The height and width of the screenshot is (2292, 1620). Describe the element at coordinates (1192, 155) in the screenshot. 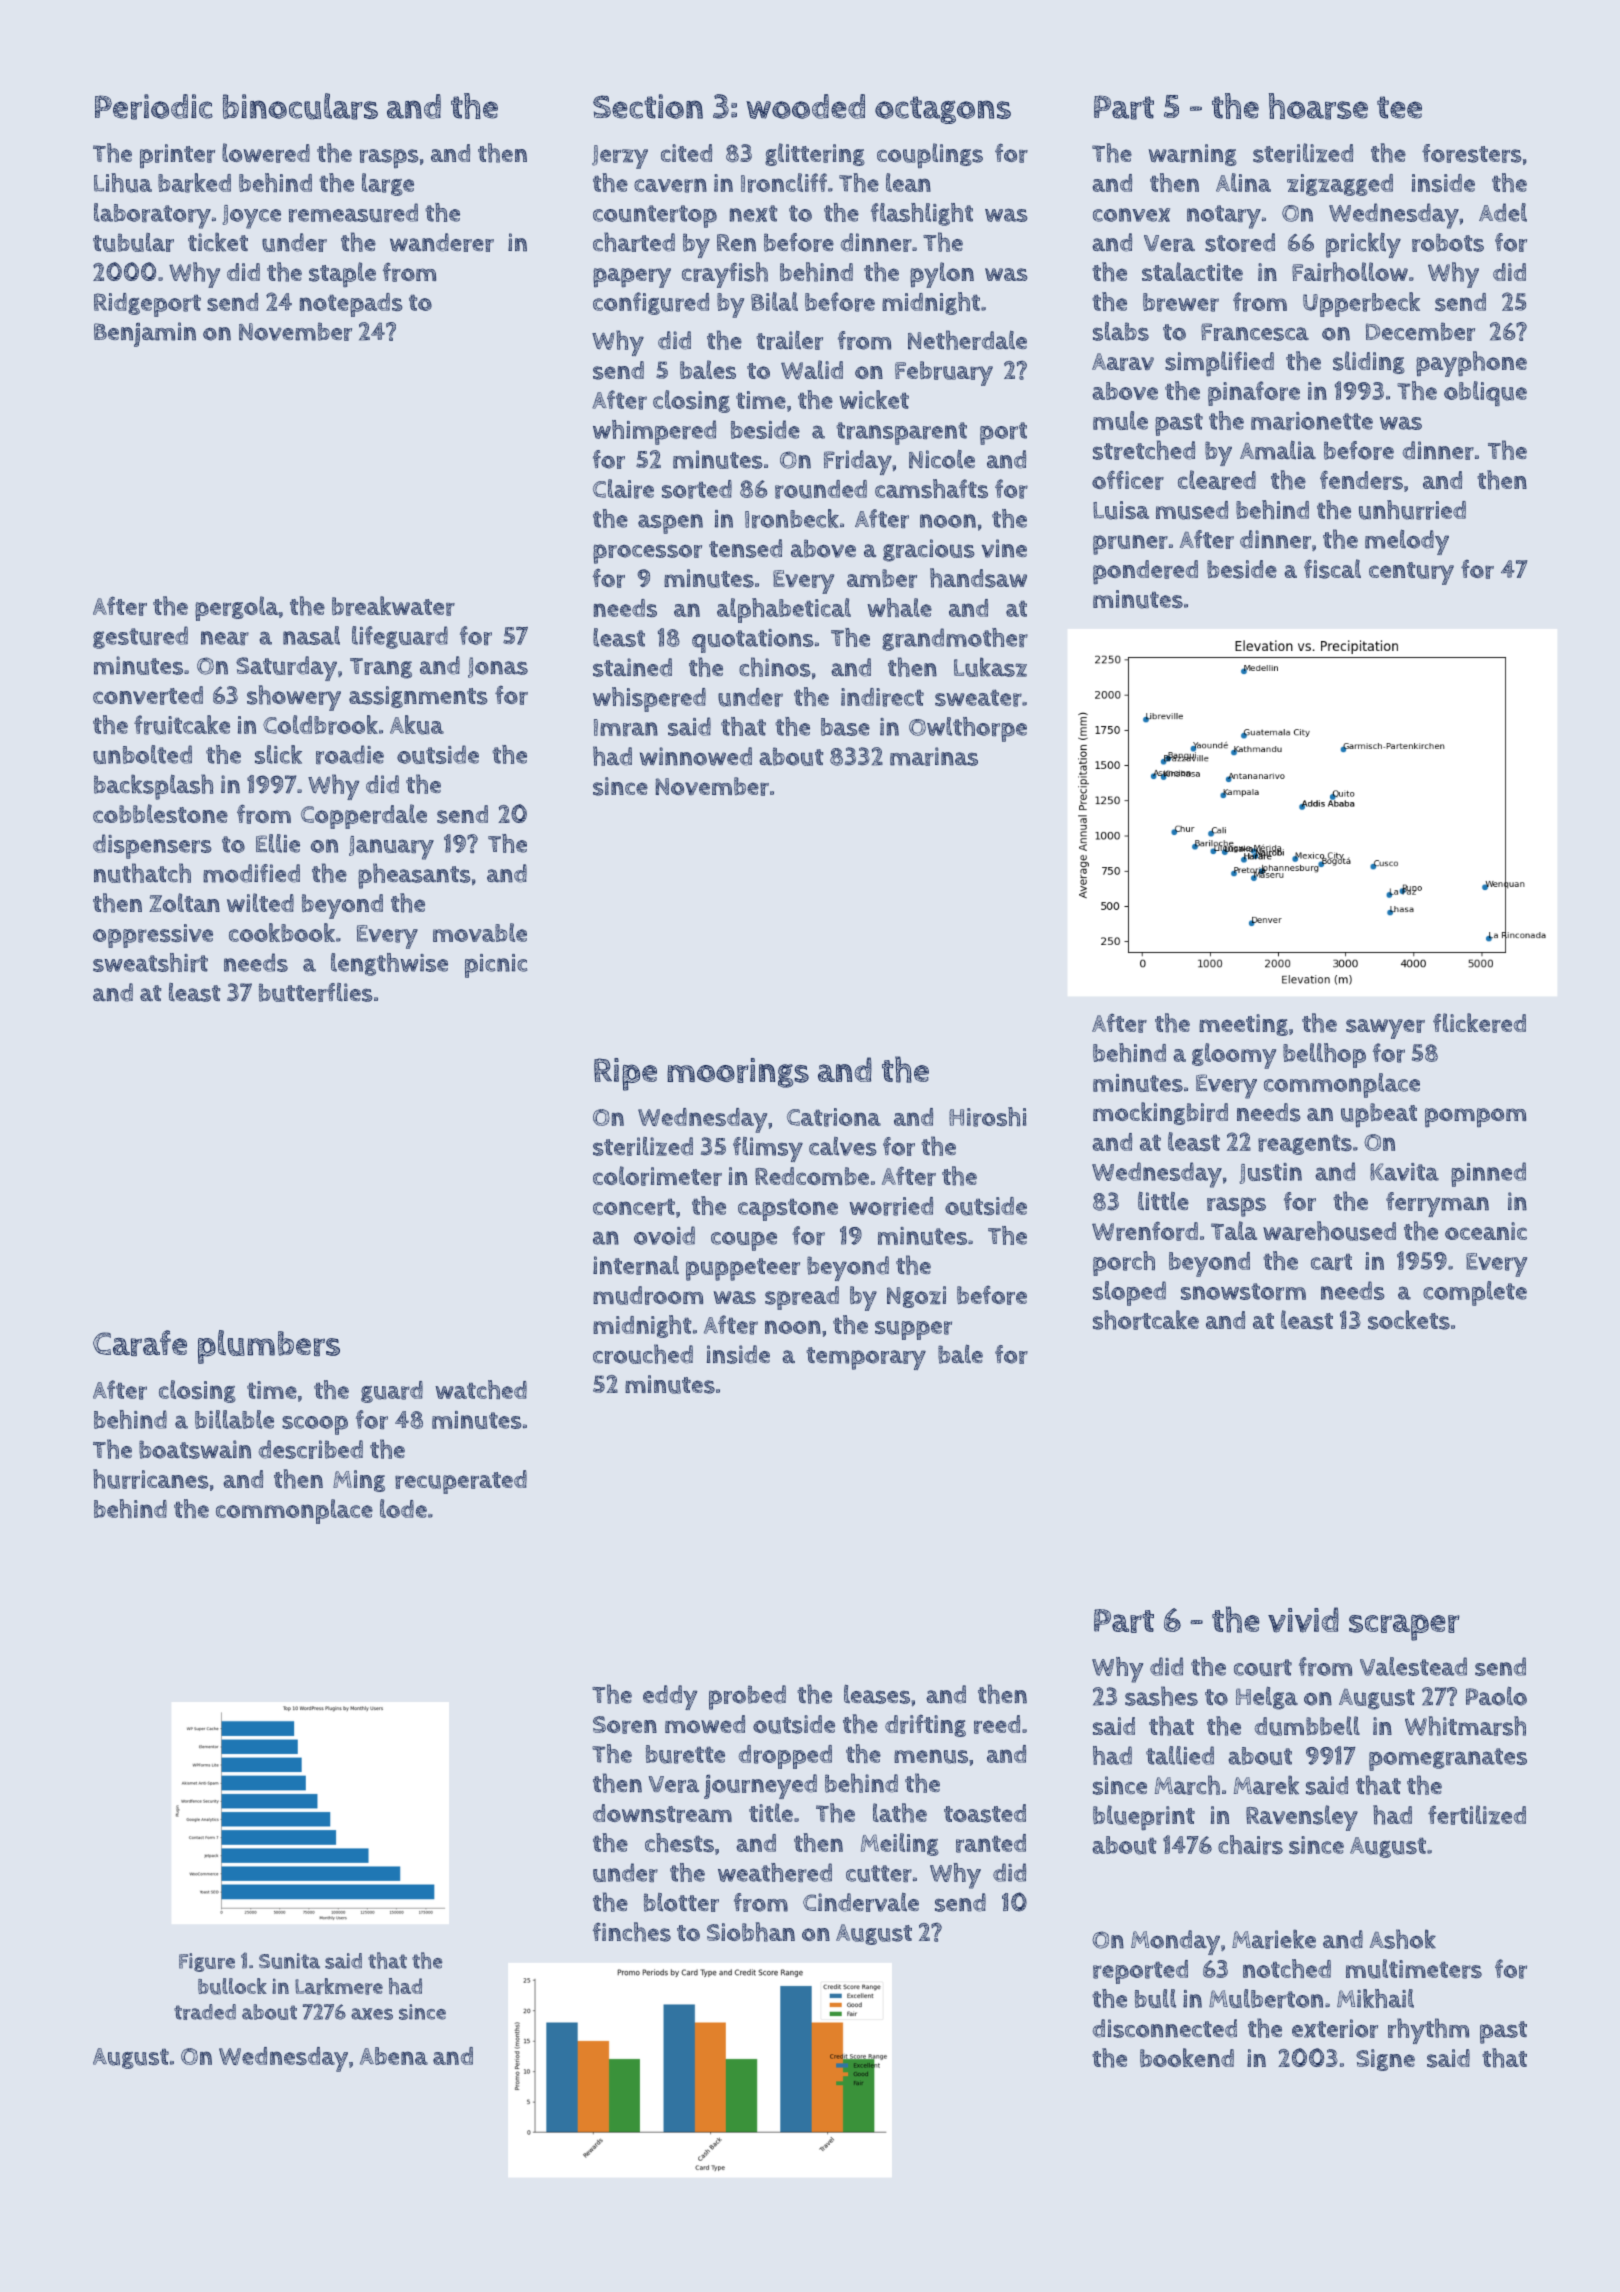

I see `warning` at that location.
